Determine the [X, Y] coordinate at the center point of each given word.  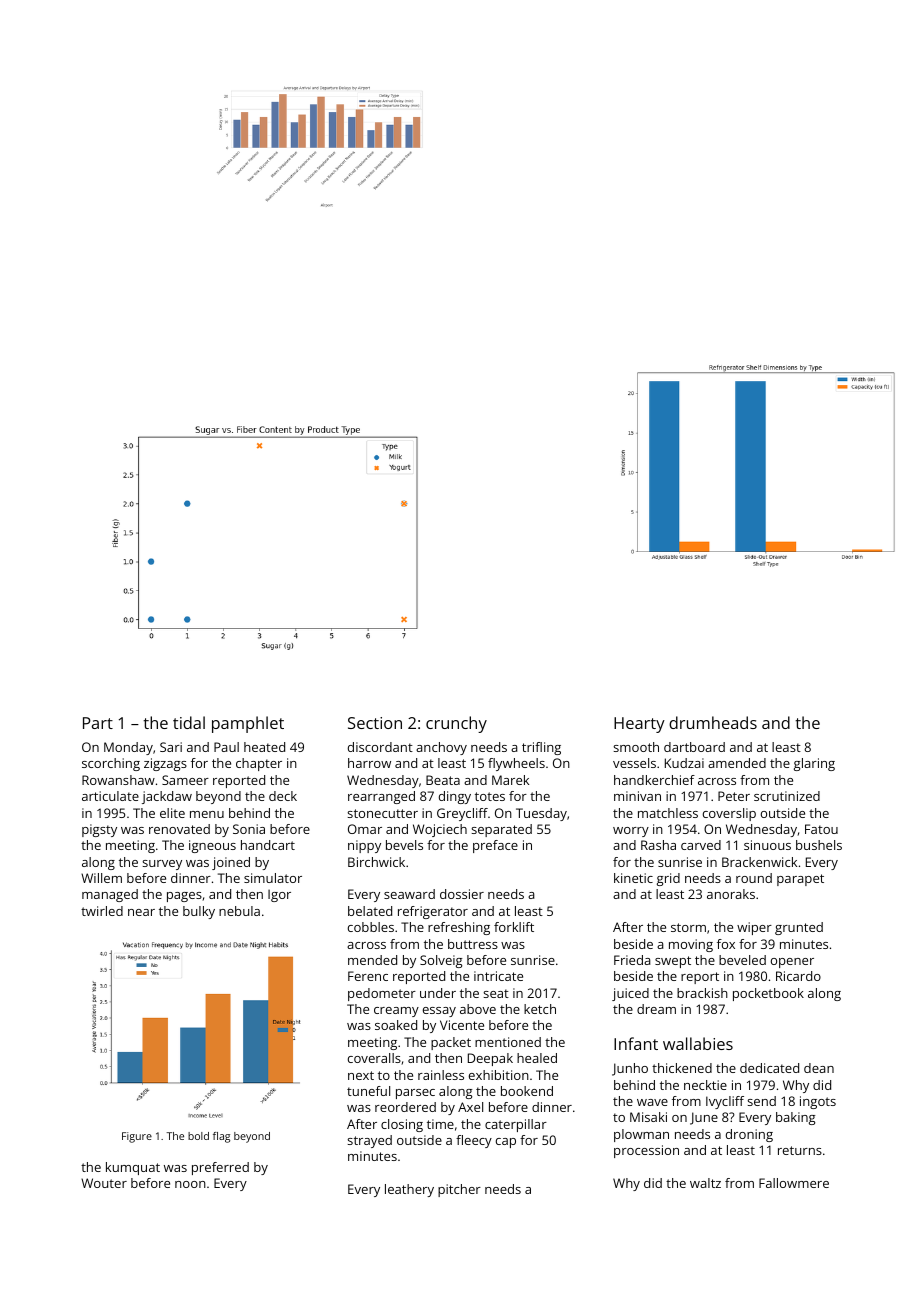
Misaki [648, 1117]
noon [190, 1184]
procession [646, 1151]
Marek [510, 780]
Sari [171, 747]
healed [537, 1058]
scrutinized [787, 796]
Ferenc [368, 976]
